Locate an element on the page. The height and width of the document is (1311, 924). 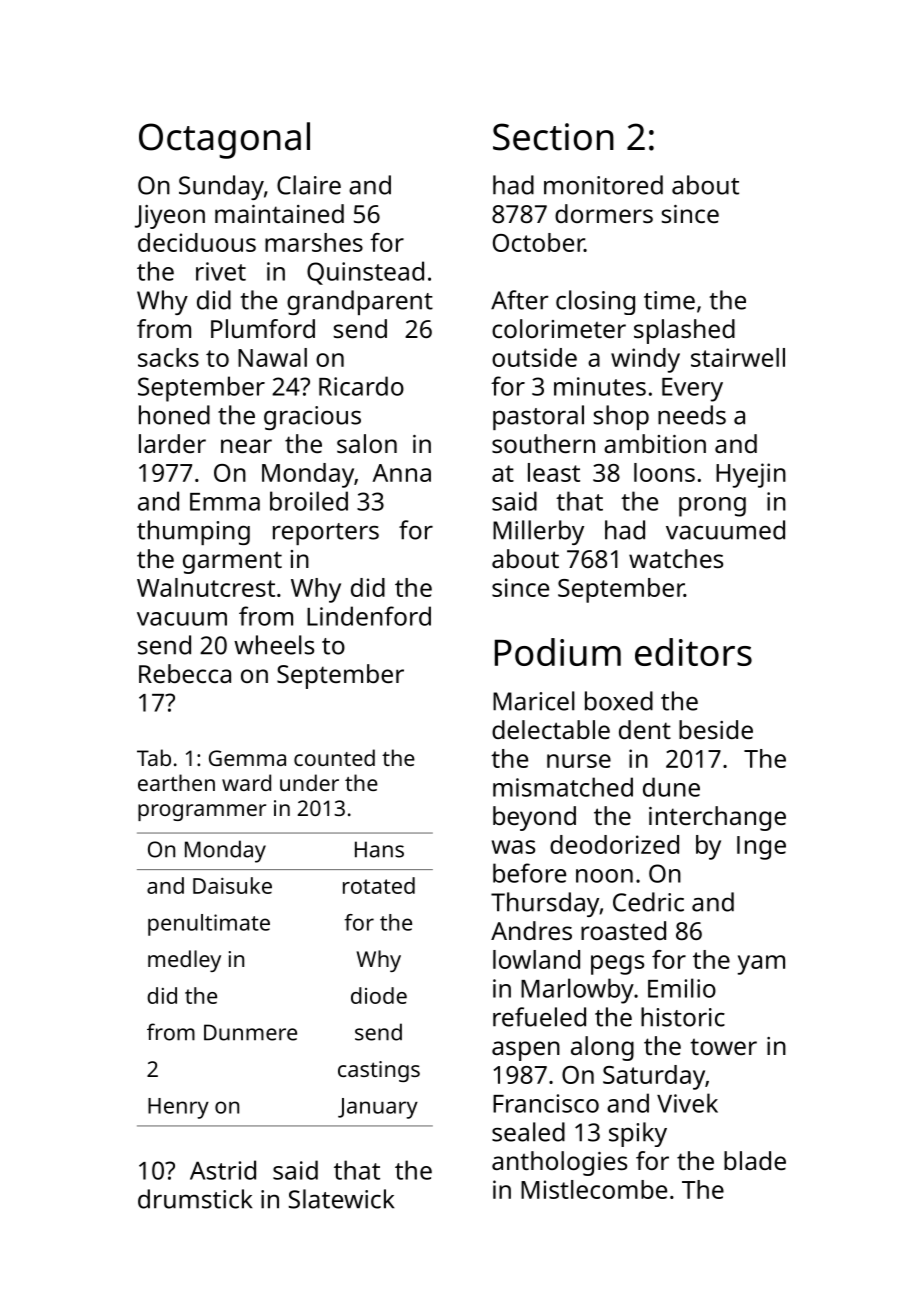
rivet is located at coordinates (221, 271).
